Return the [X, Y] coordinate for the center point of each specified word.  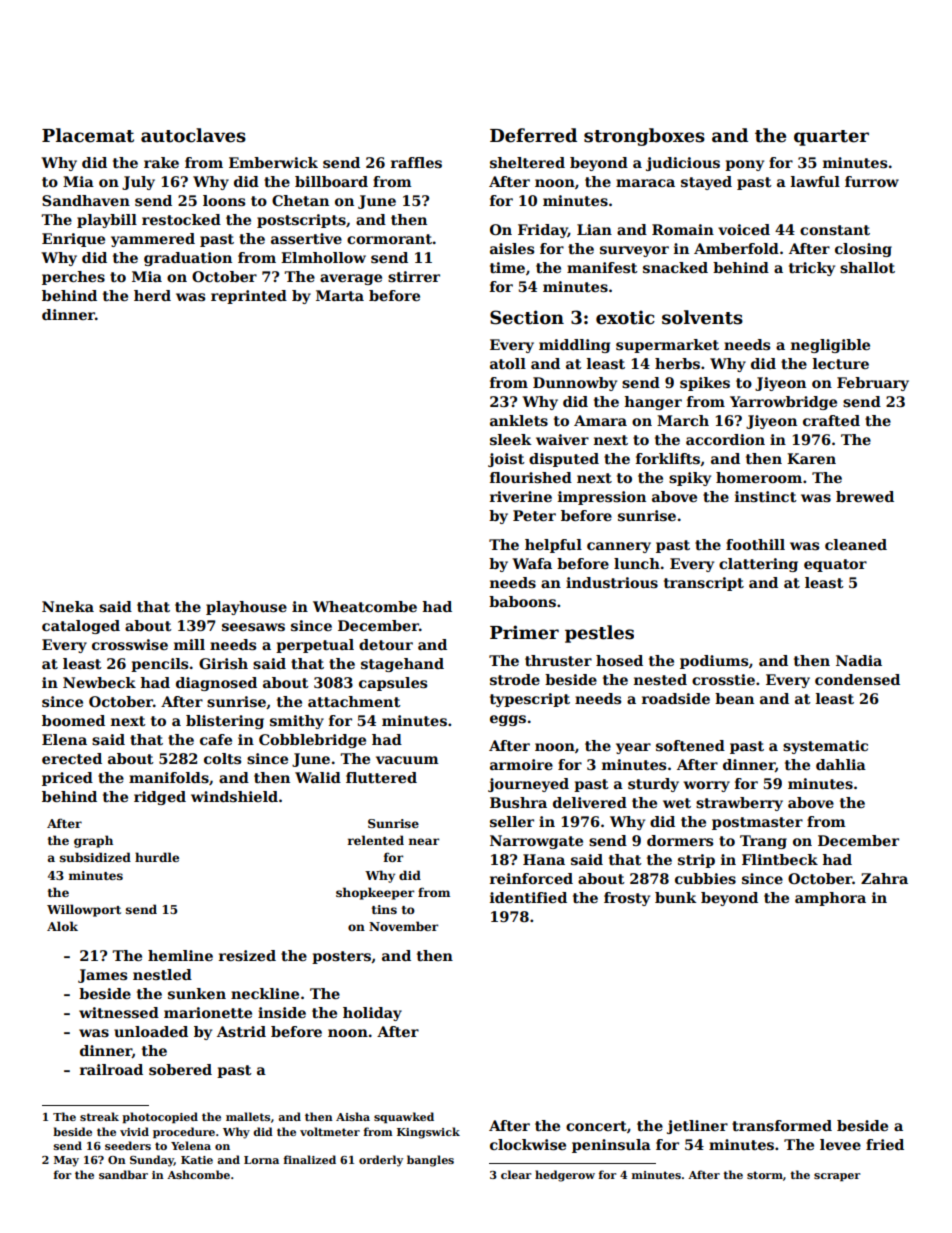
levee [840, 1144]
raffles [416, 162]
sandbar [123, 1174]
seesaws [253, 627]
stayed [706, 183]
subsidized [95, 857]
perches [73, 278]
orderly [381, 1161]
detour [386, 644]
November [403, 926]
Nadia [859, 660]
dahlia [841, 764]
